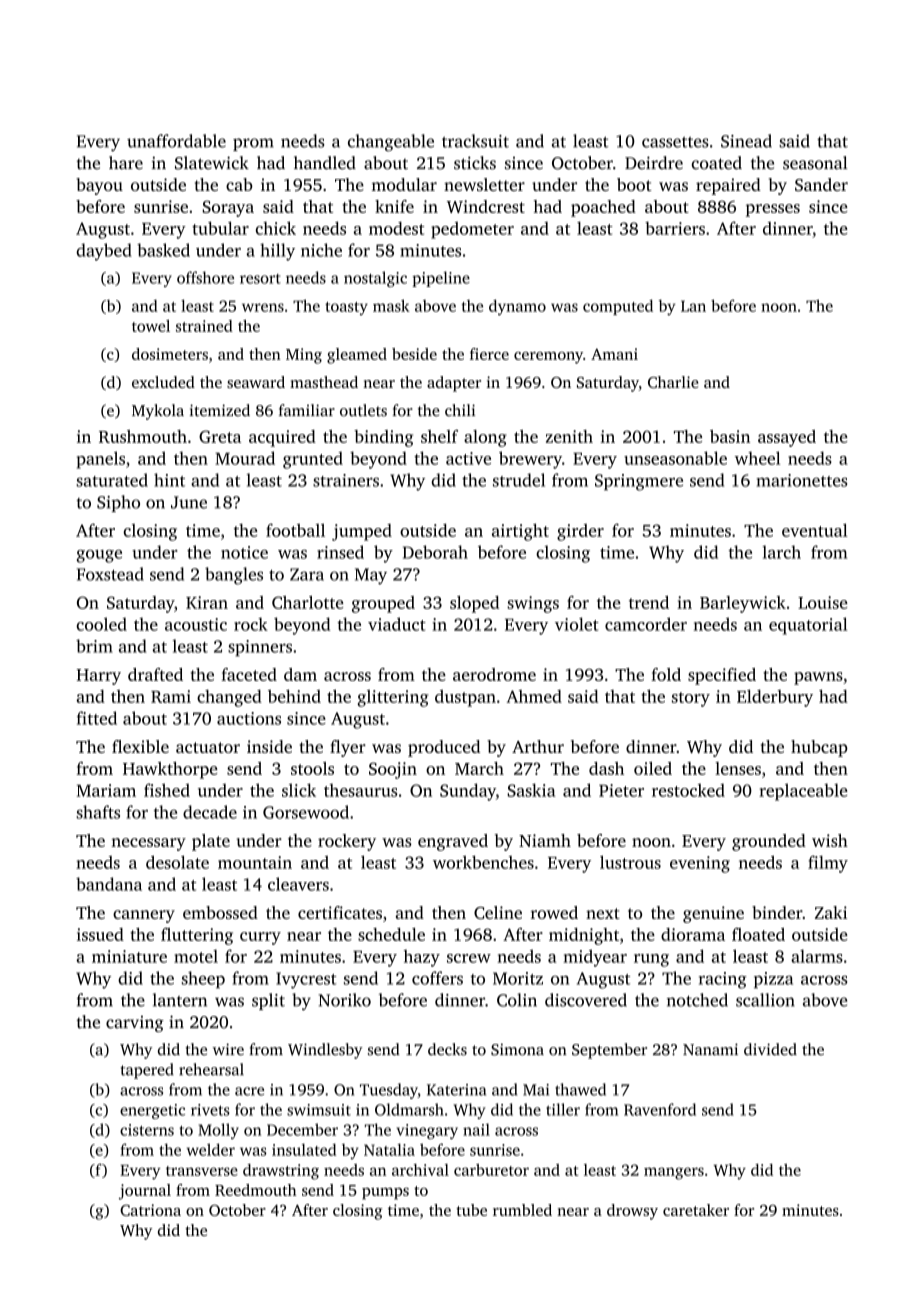 The height and width of the screenshot is (1314, 924). Describe the element at coordinates (150, 1210) in the screenshot. I see `Catriona` at that location.
